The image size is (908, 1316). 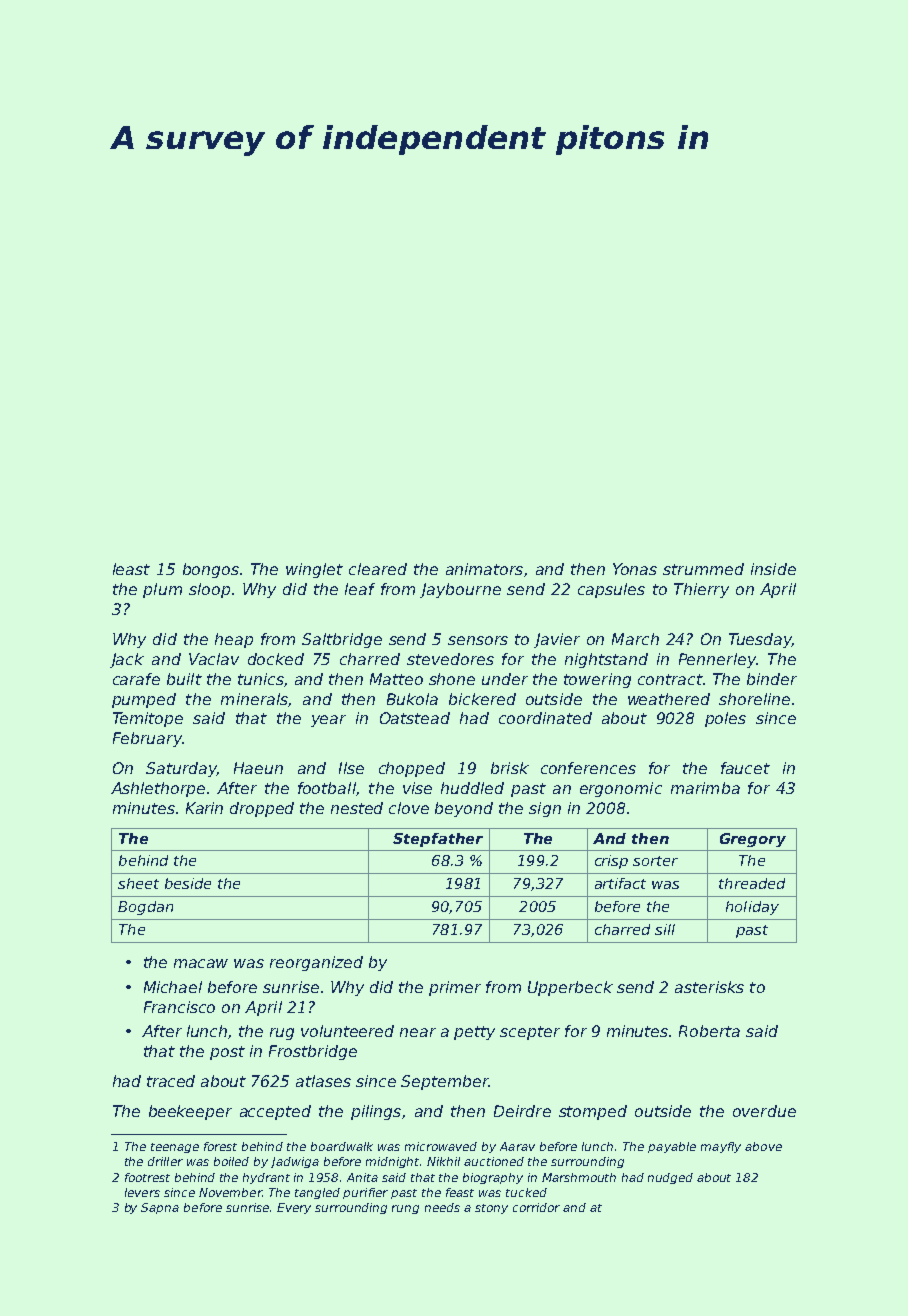 What do you see at coordinates (148, 719) in the screenshot?
I see `Temitope` at bounding box center [148, 719].
